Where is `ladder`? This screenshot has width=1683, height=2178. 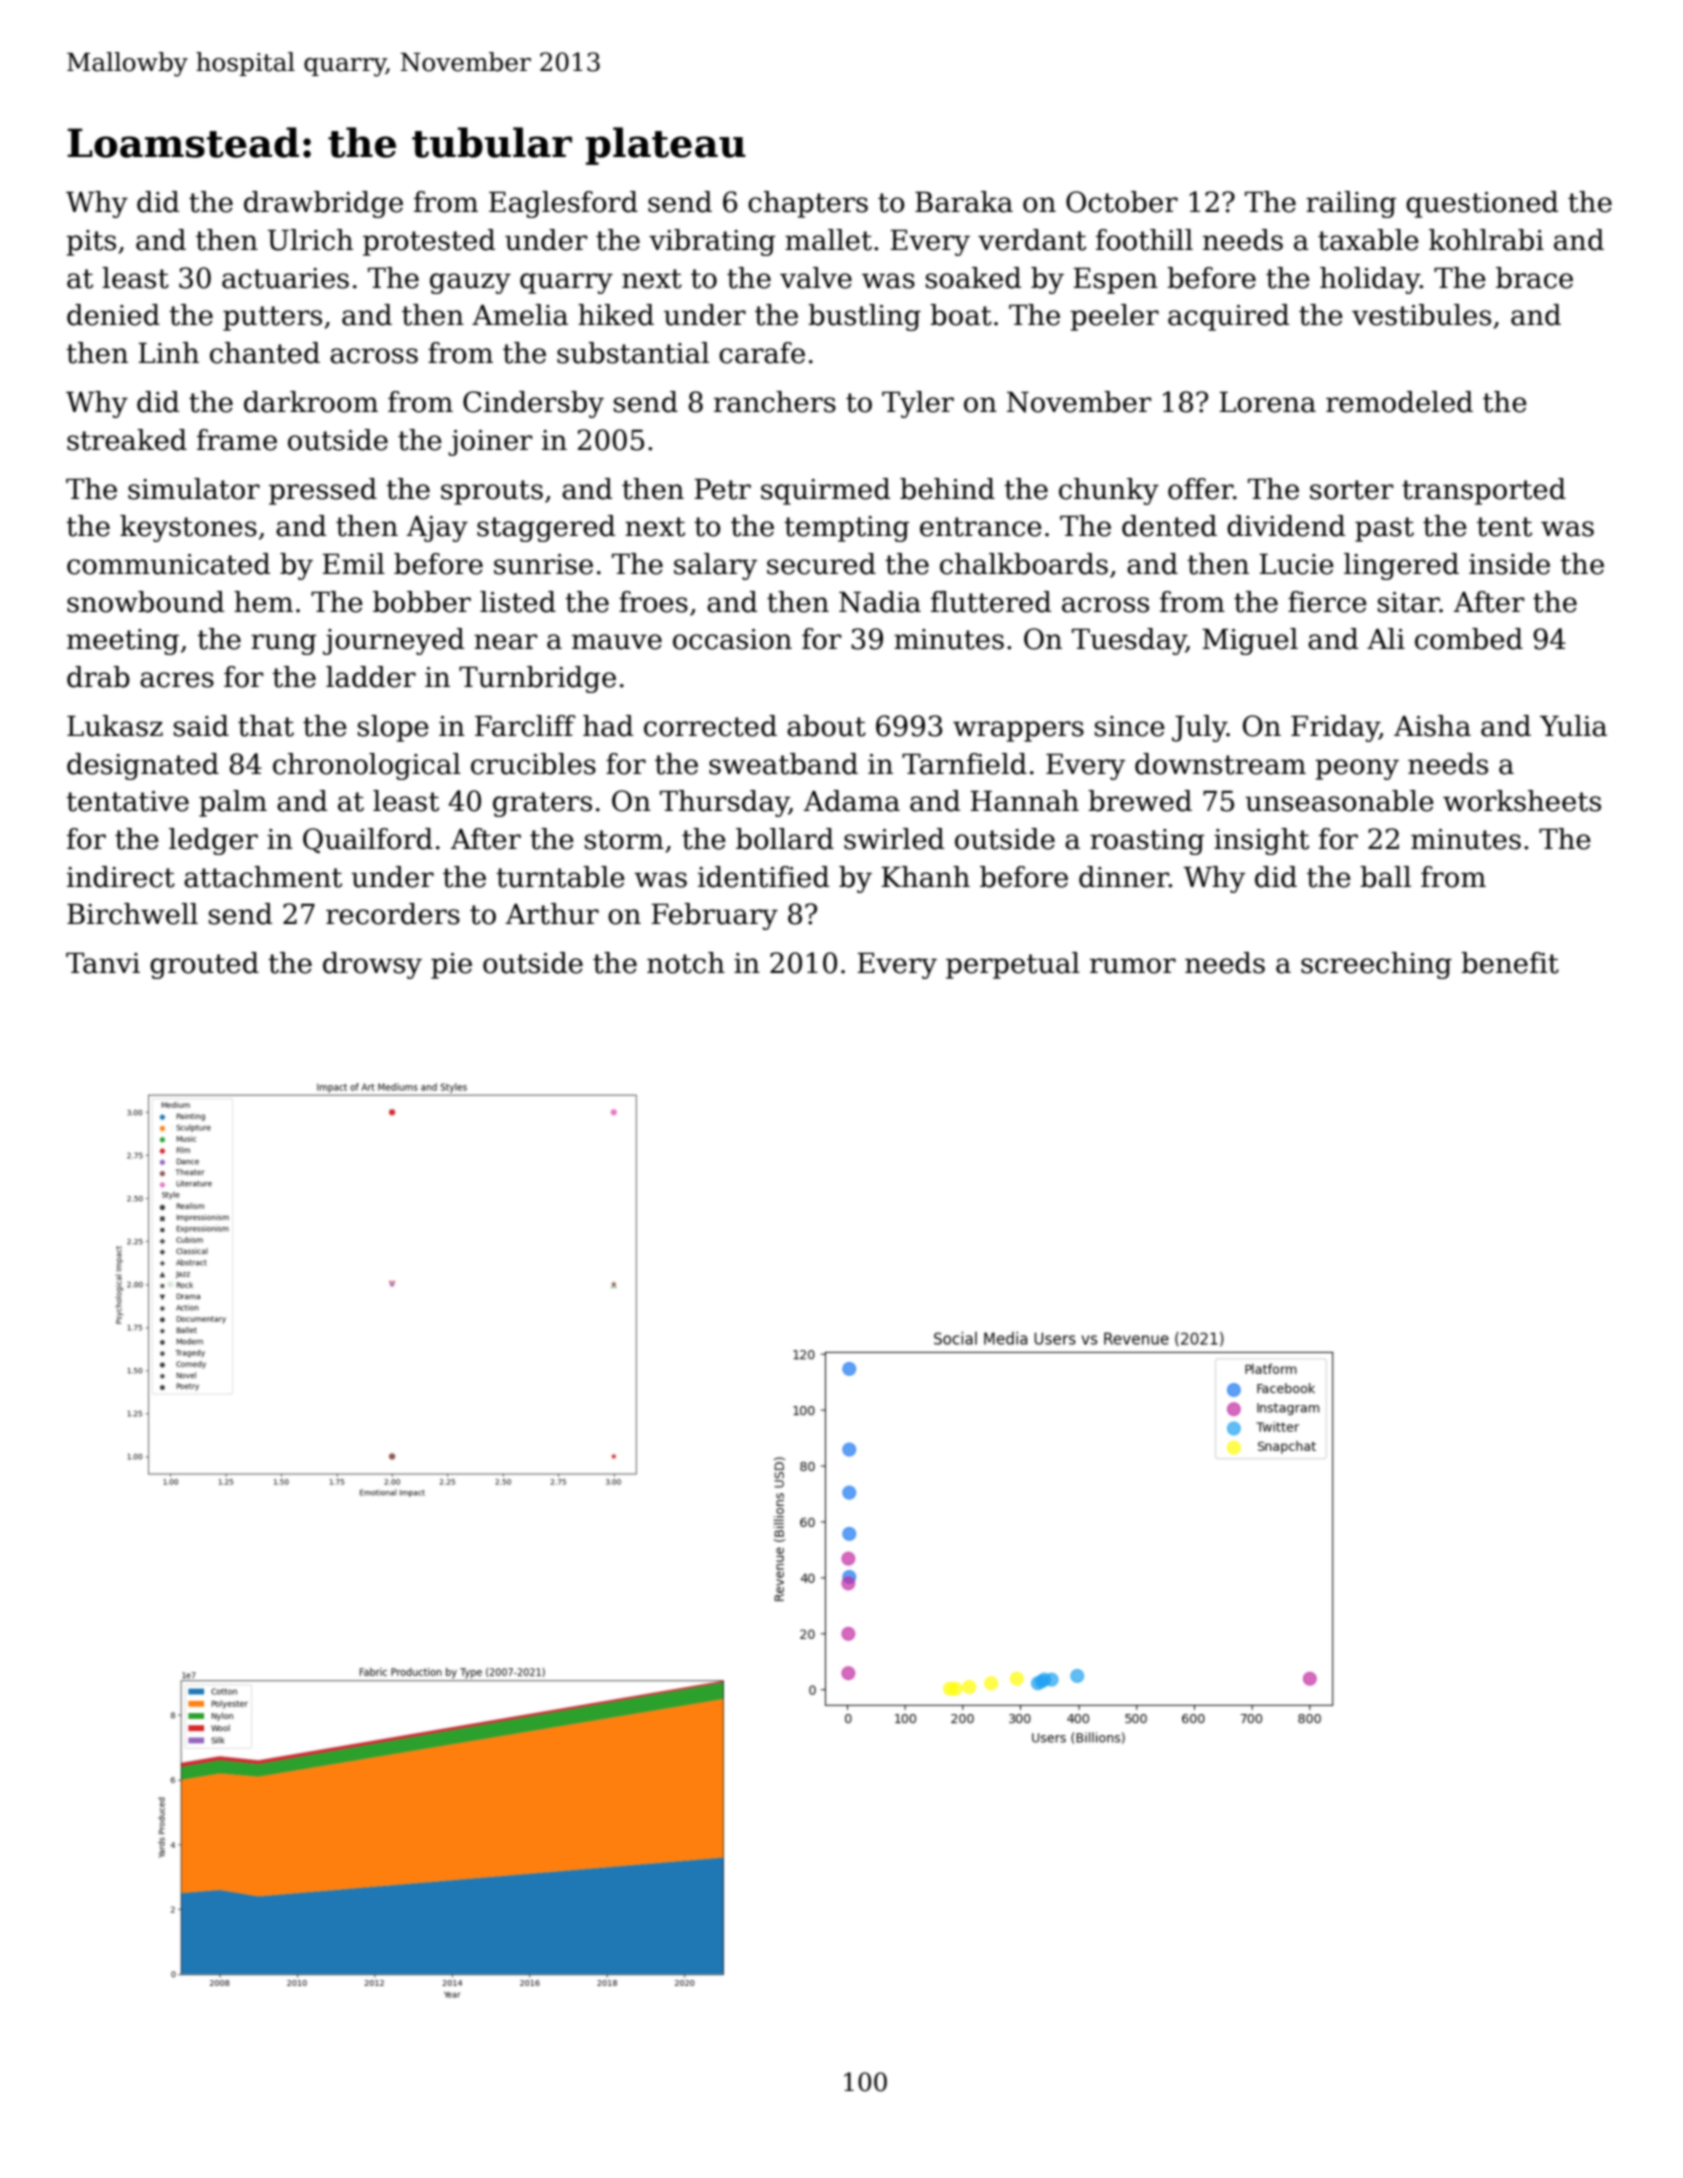
ladder is located at coordinates (371, 677).
